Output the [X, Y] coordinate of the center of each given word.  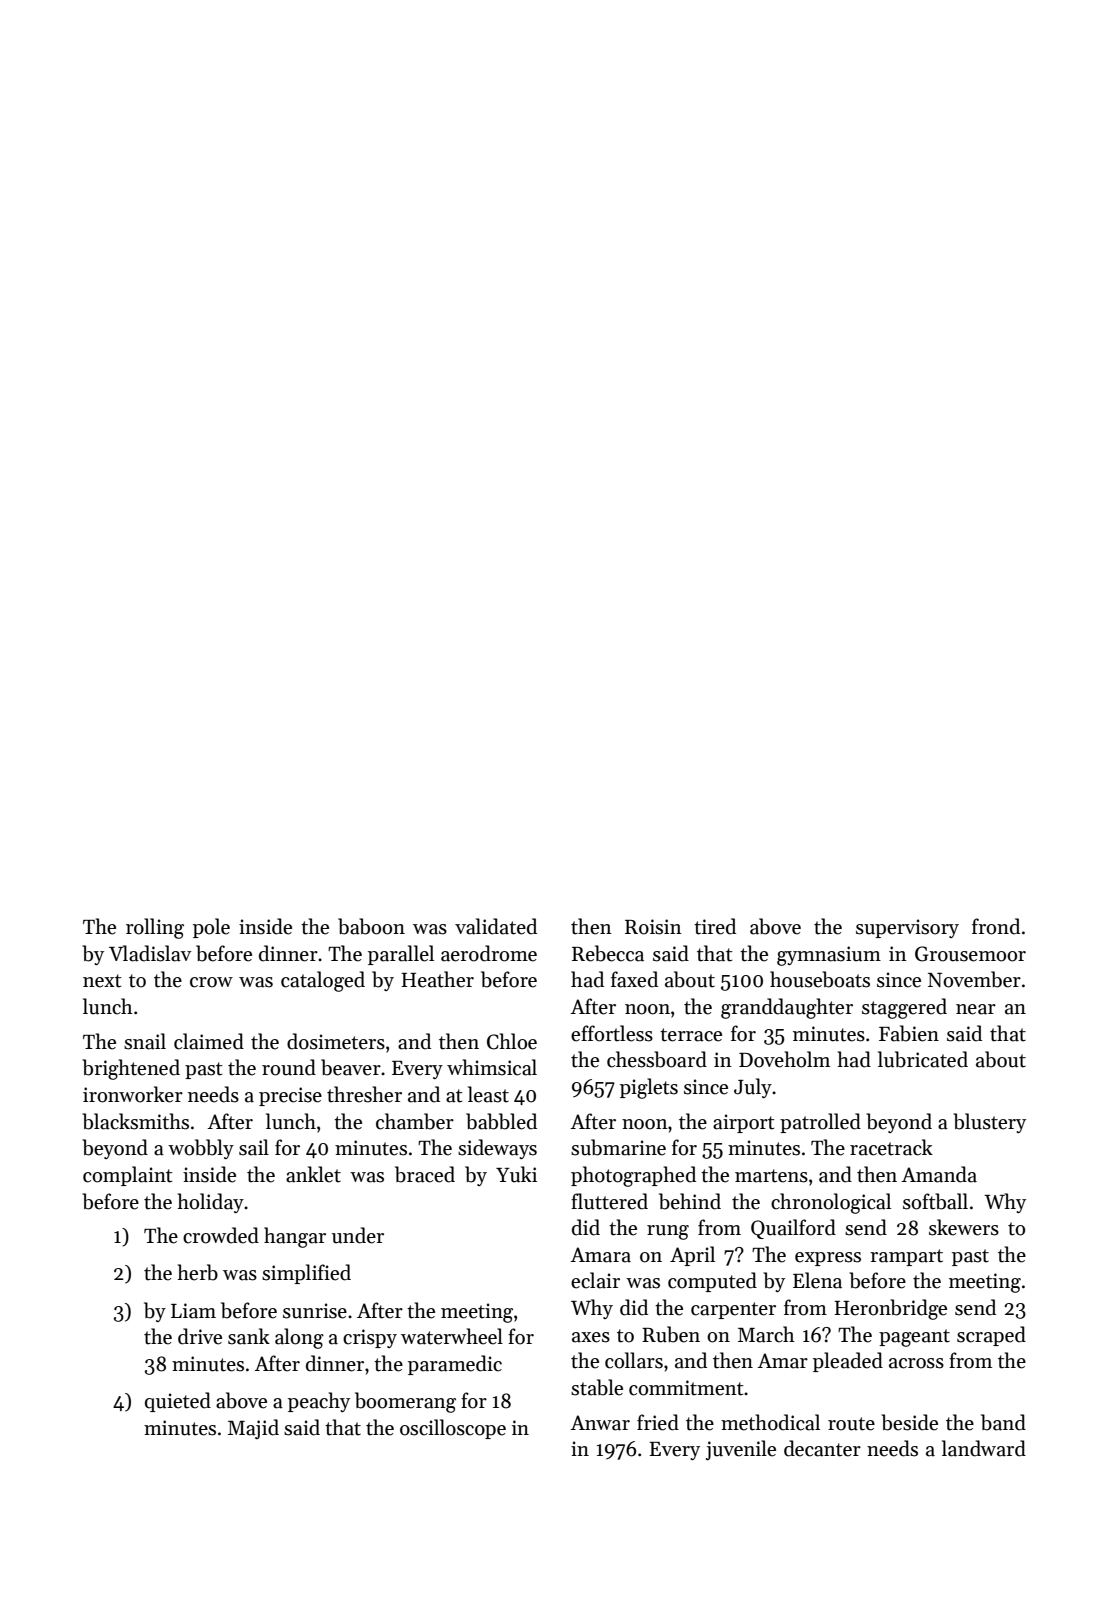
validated [496, 926]
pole [211, 928]
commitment [686, 1388]
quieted [178, 1402]
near [976, 1009]
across [916, 1363]
